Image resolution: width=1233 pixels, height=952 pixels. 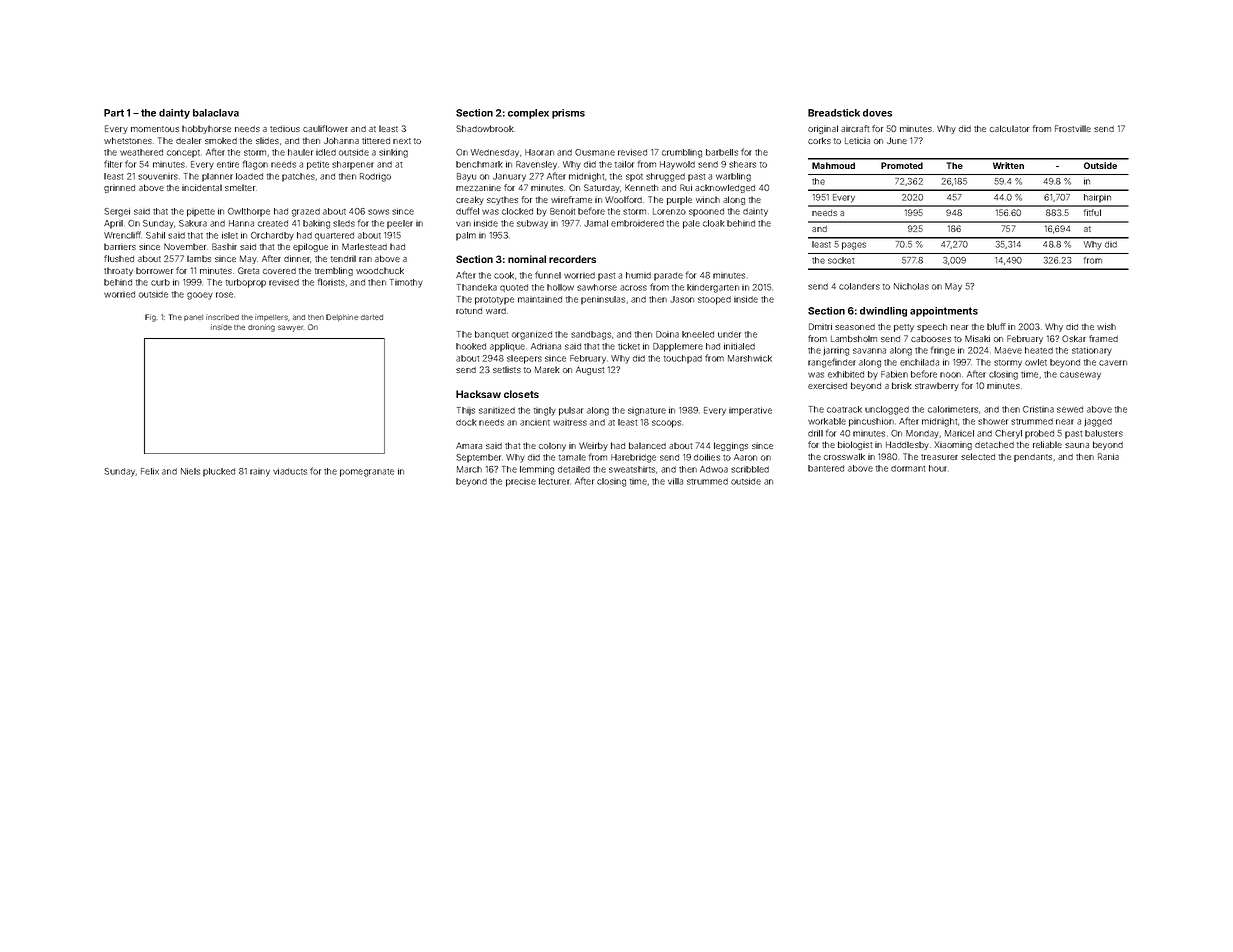 I want to click on kneeled, so click(x=698, y=334).
